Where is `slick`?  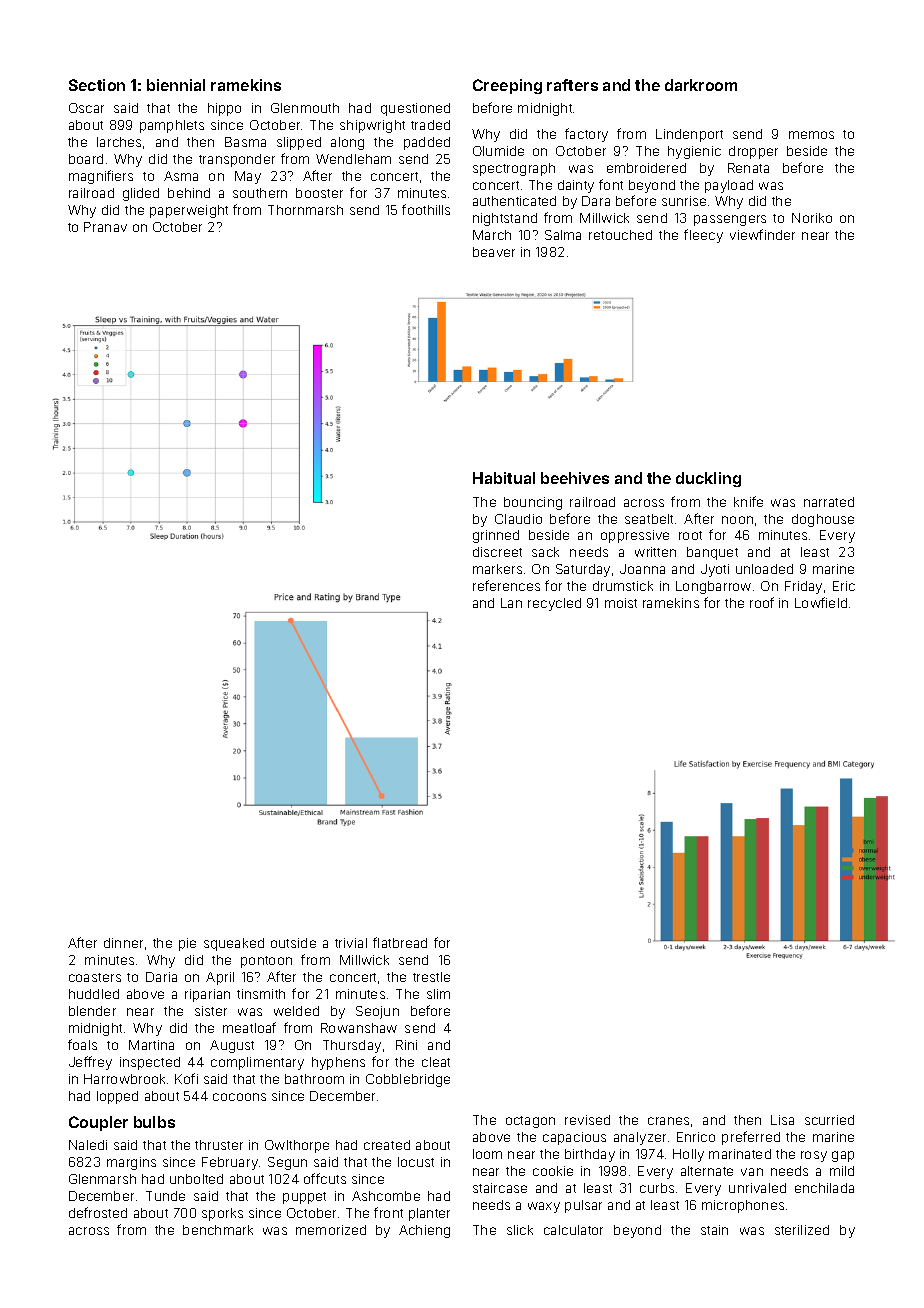 slick is located at coordinates (520, 1230).
